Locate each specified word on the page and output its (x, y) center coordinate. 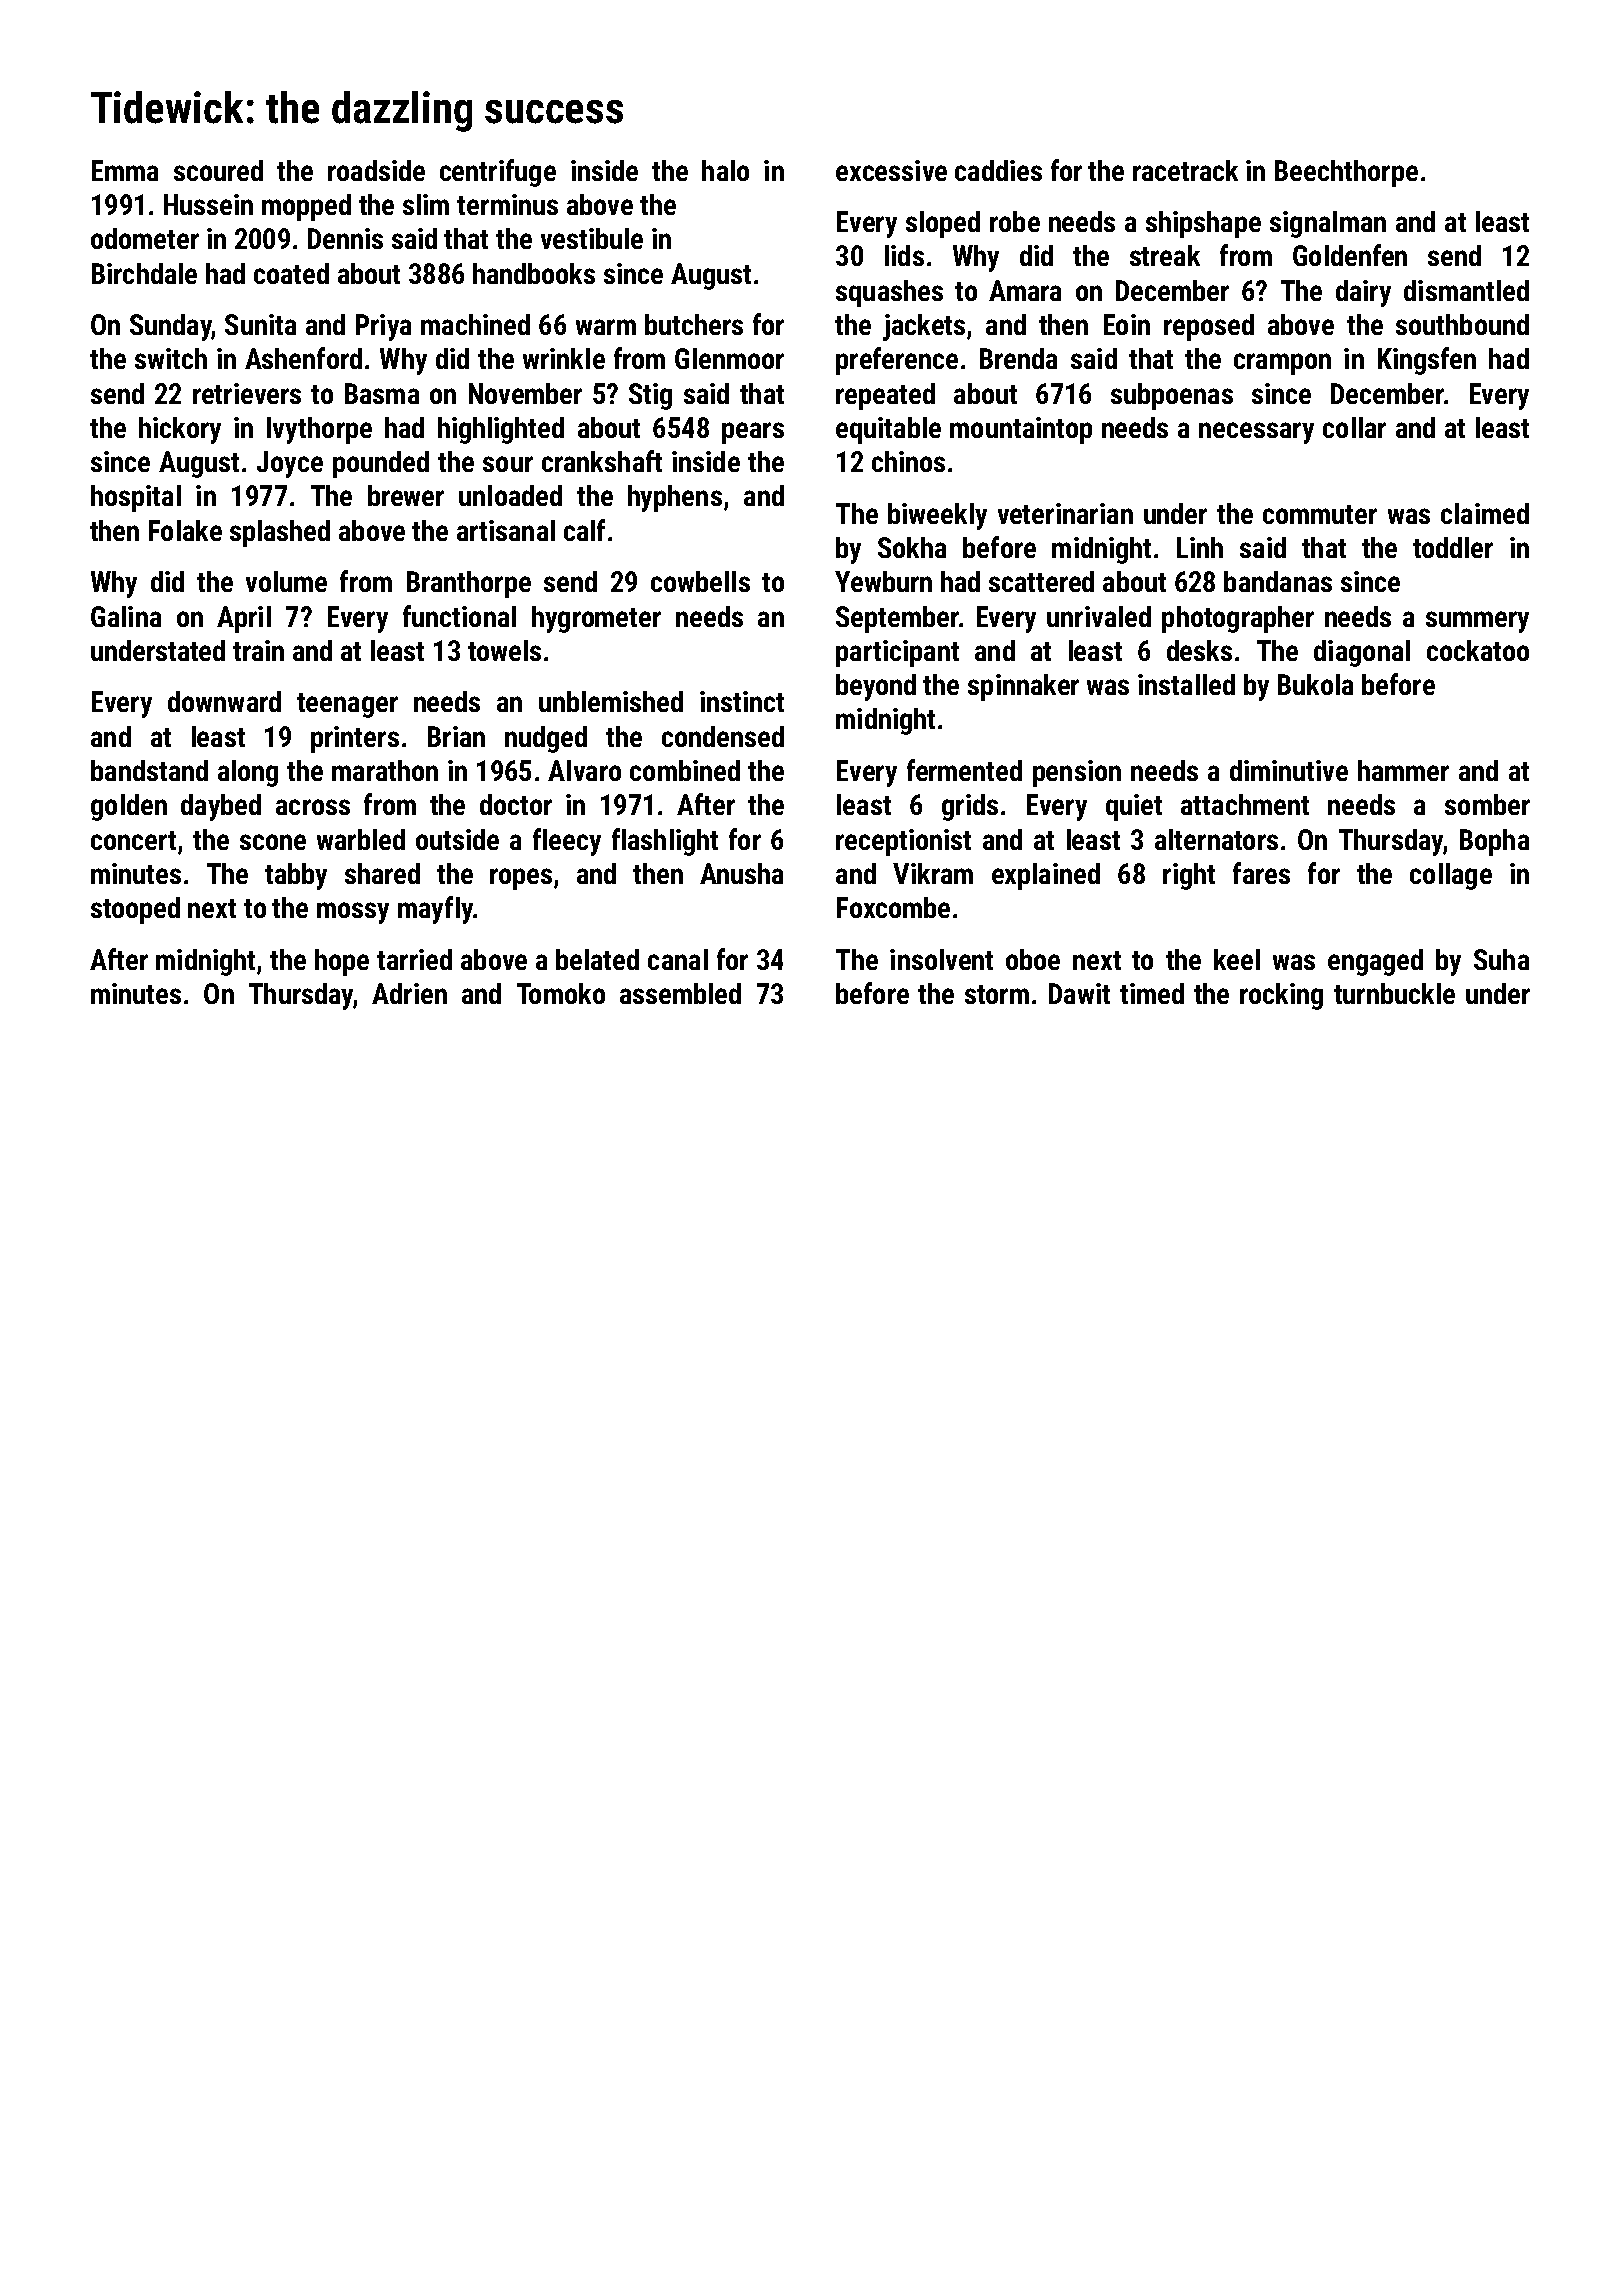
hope (342, 962)
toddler (1453, 547)
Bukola (1315, 684)
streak (1165, 255)
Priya (383, 327)
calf (584, 530)
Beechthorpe (1346, 173)
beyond (876, 687)
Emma (125, 170)
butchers (694, 324)
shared (382, 873)
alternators (1216, 839)
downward (224, 701)
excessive (891, 170)
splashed (280, 533)
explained (1046, 876)
